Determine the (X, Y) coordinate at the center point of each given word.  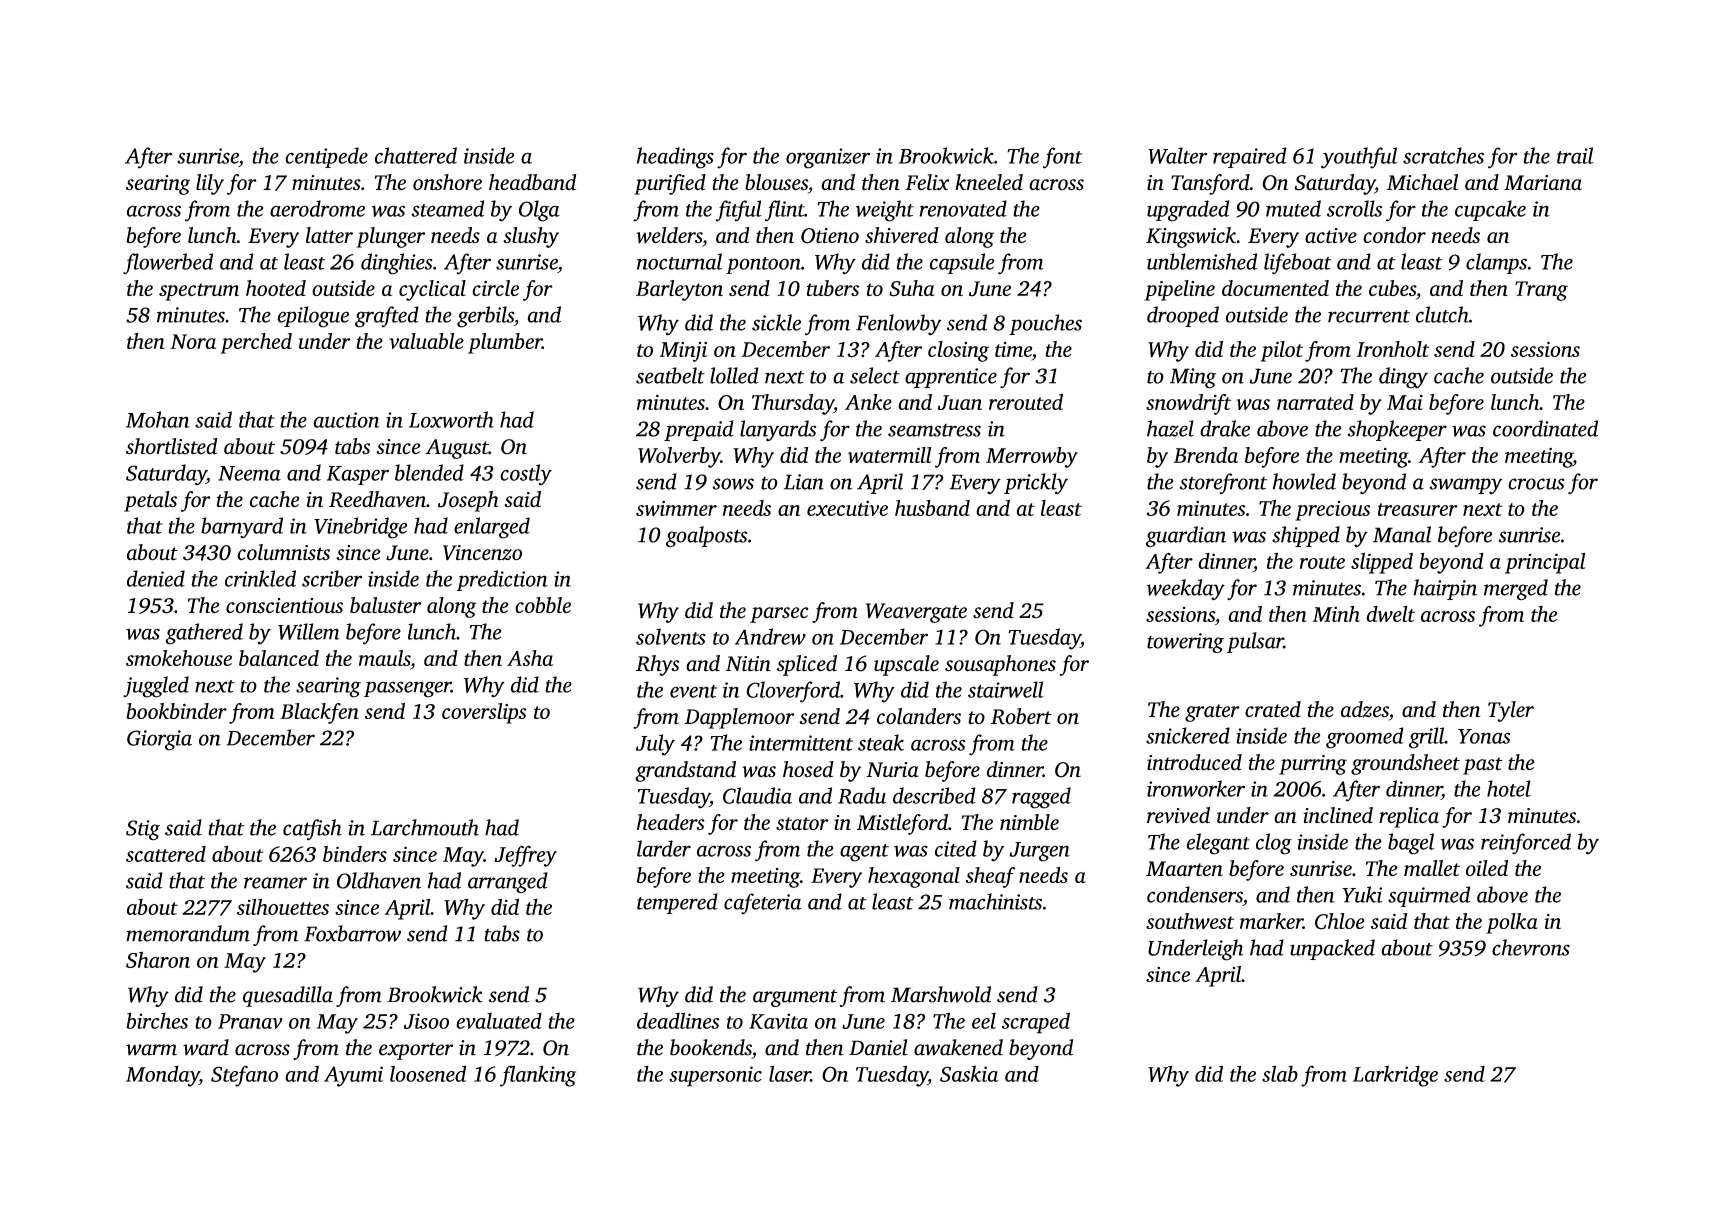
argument (795, 998)
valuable (426, 341)
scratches (1443, 155)
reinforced (1526, 844)
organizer (828, 158)
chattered (416, 155)
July (655, 745)
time (1013, 349)
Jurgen (1039, 852)
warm (151, 1050)
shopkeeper (1397, 430)
